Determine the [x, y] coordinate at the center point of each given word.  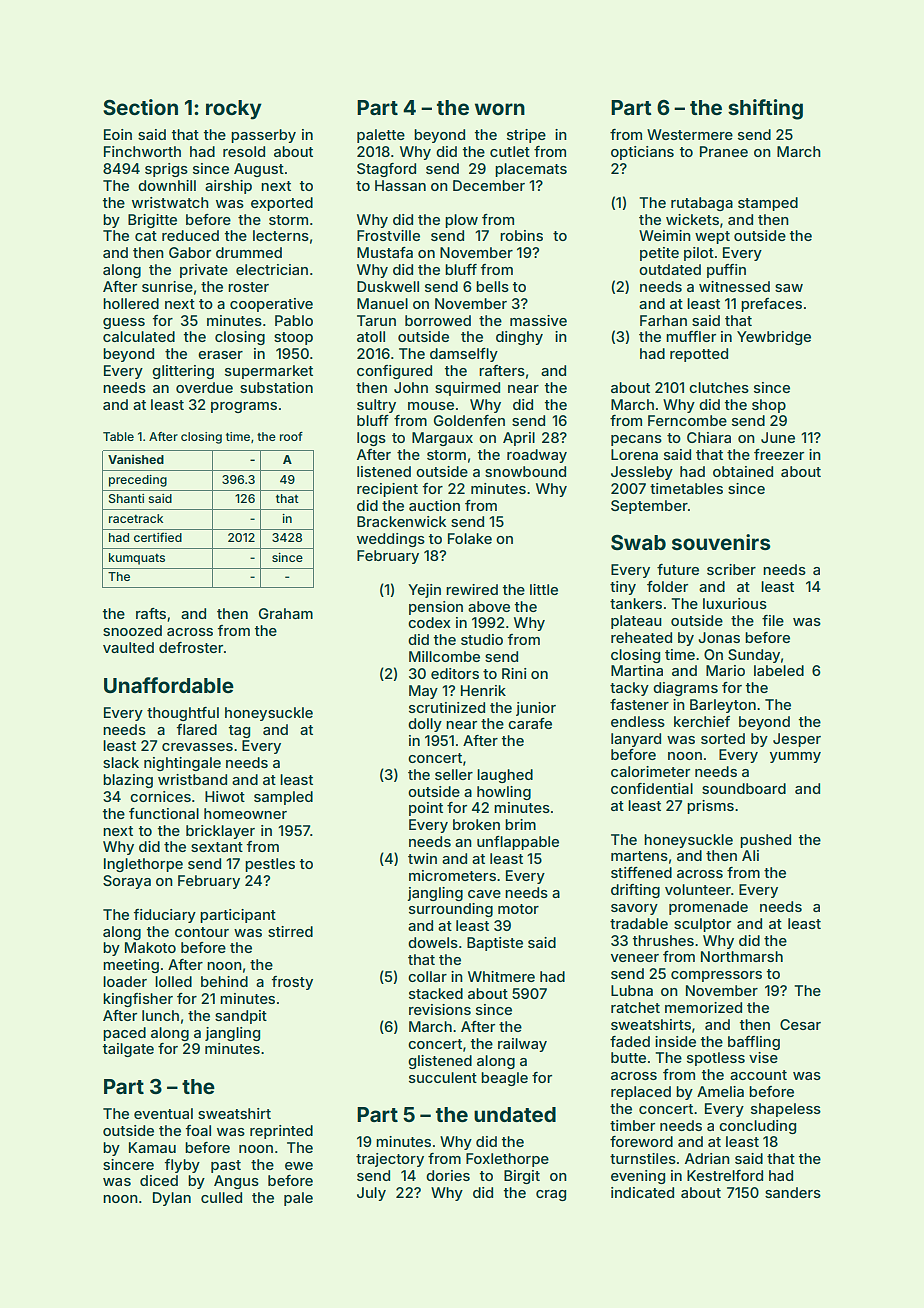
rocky [234, 110]
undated [515, 1114]
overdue [204, 387]
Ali [750, 855]
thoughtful [183, 714]
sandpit [241, 1017]
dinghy [519, 338]
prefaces [771, 305]
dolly [425, 725]
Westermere [690, 134]
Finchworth [142, 151]
